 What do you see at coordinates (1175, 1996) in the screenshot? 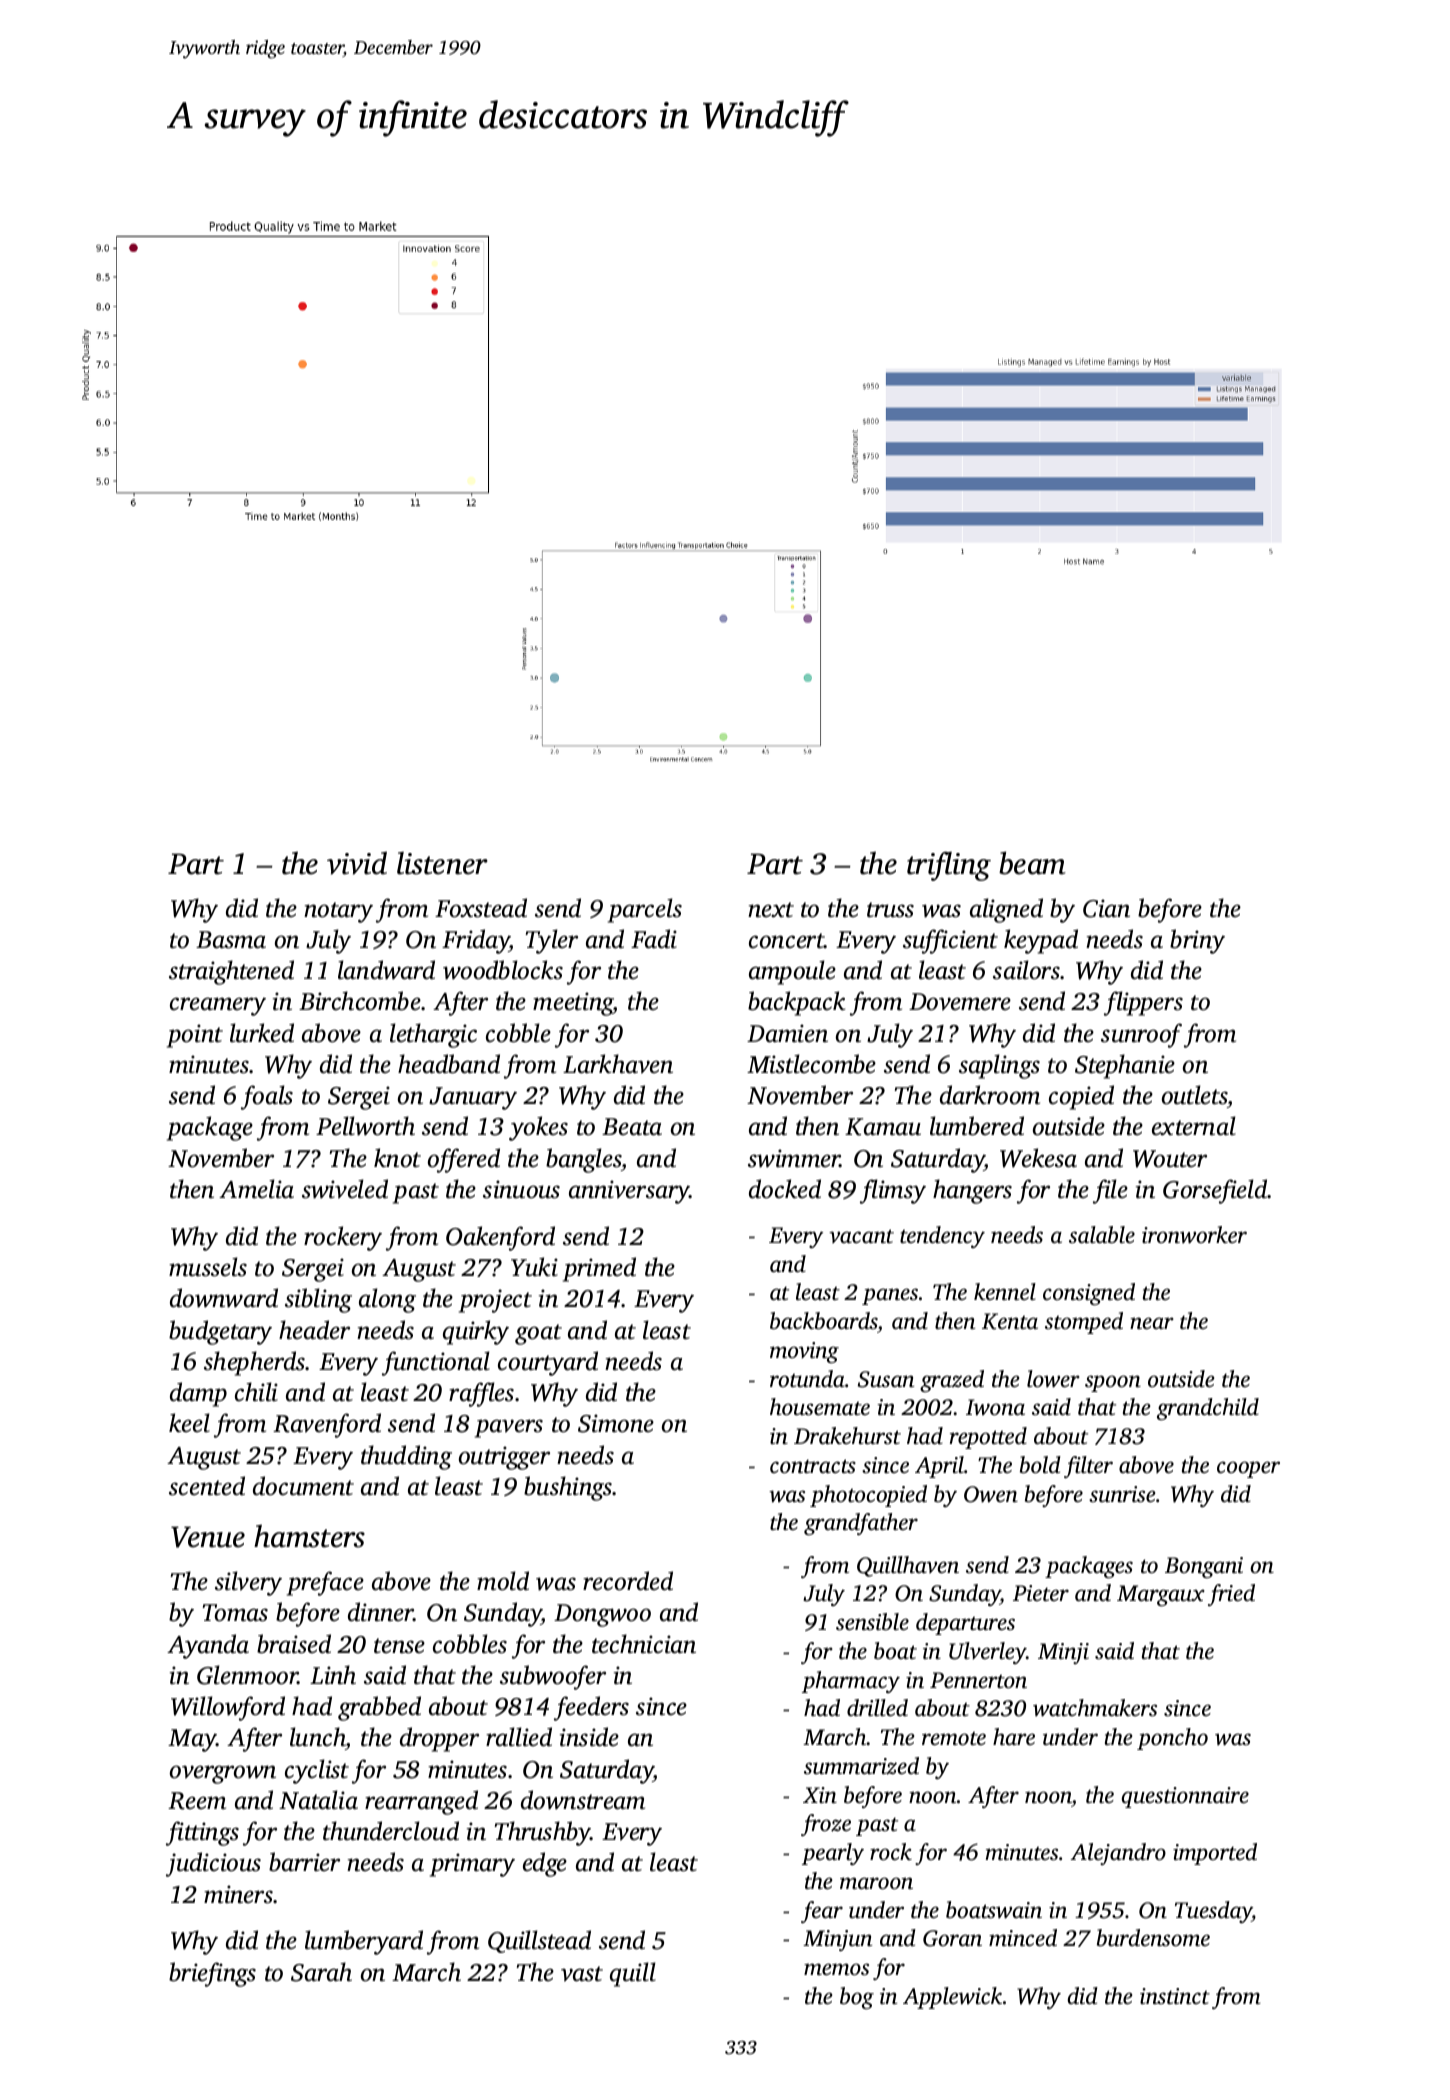
I see `instinct` at bounding box center [1175, 1996].
